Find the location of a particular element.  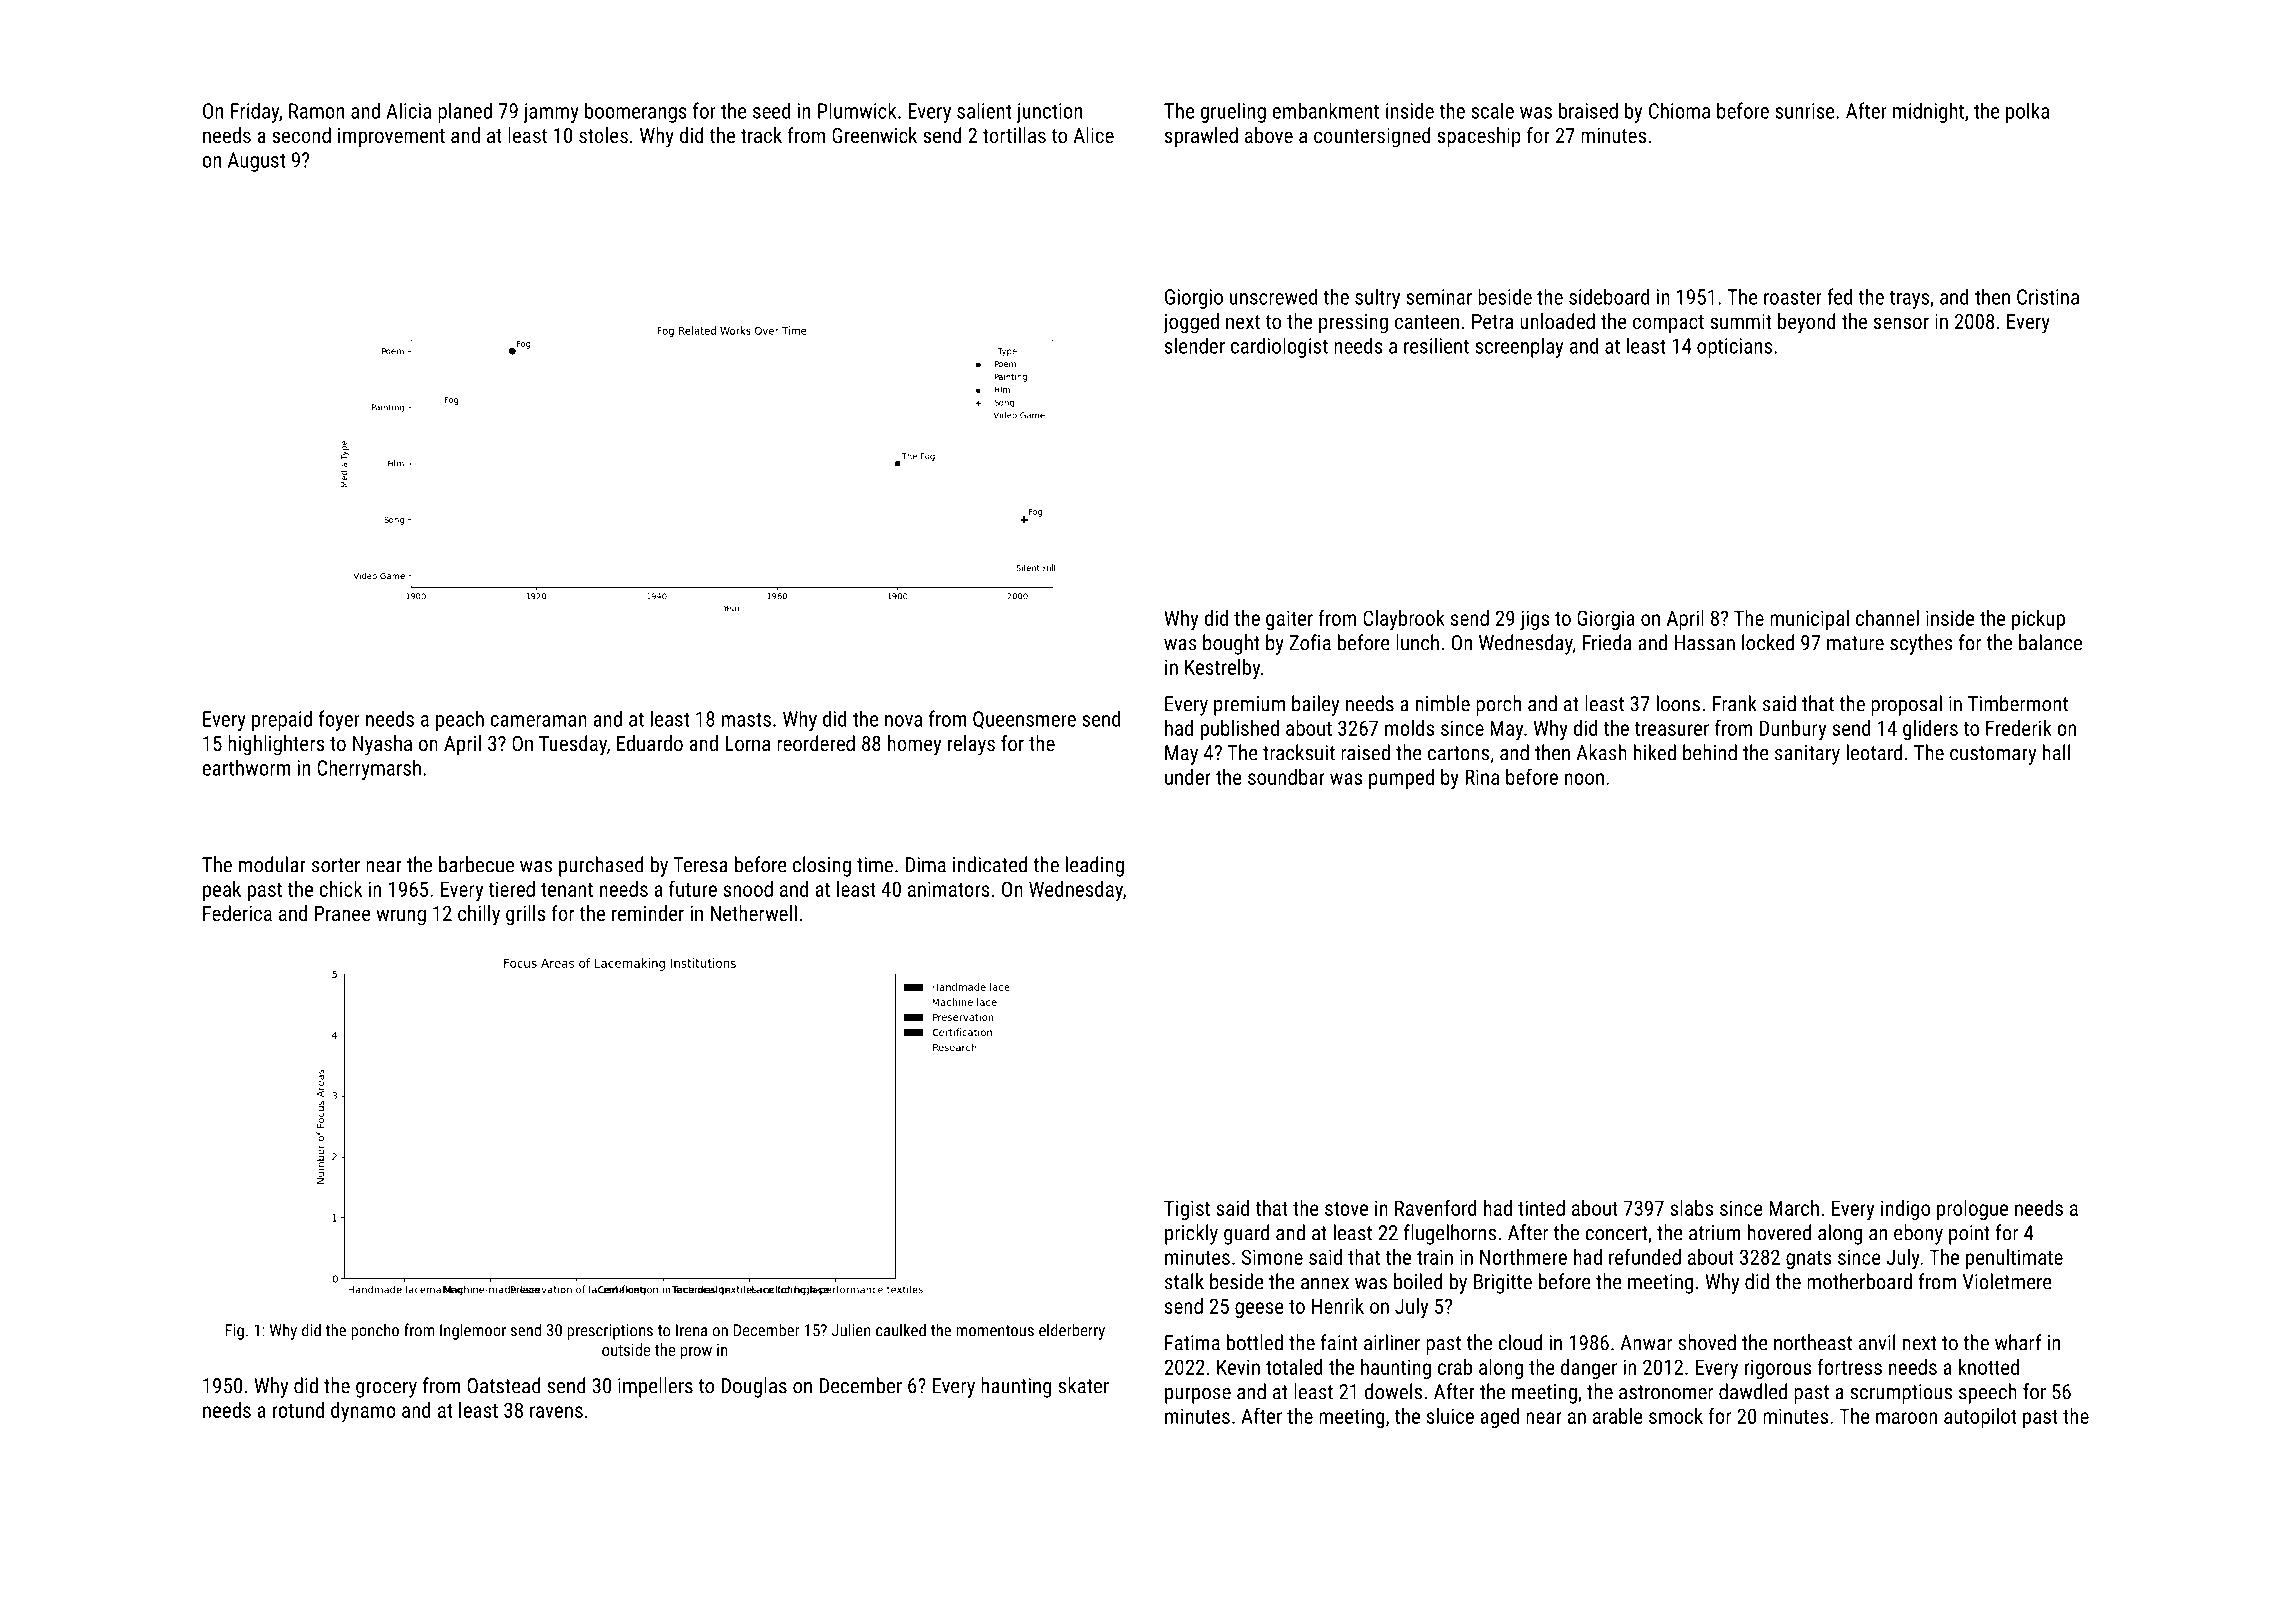

poncho is located at coordinates (375, 1331).
